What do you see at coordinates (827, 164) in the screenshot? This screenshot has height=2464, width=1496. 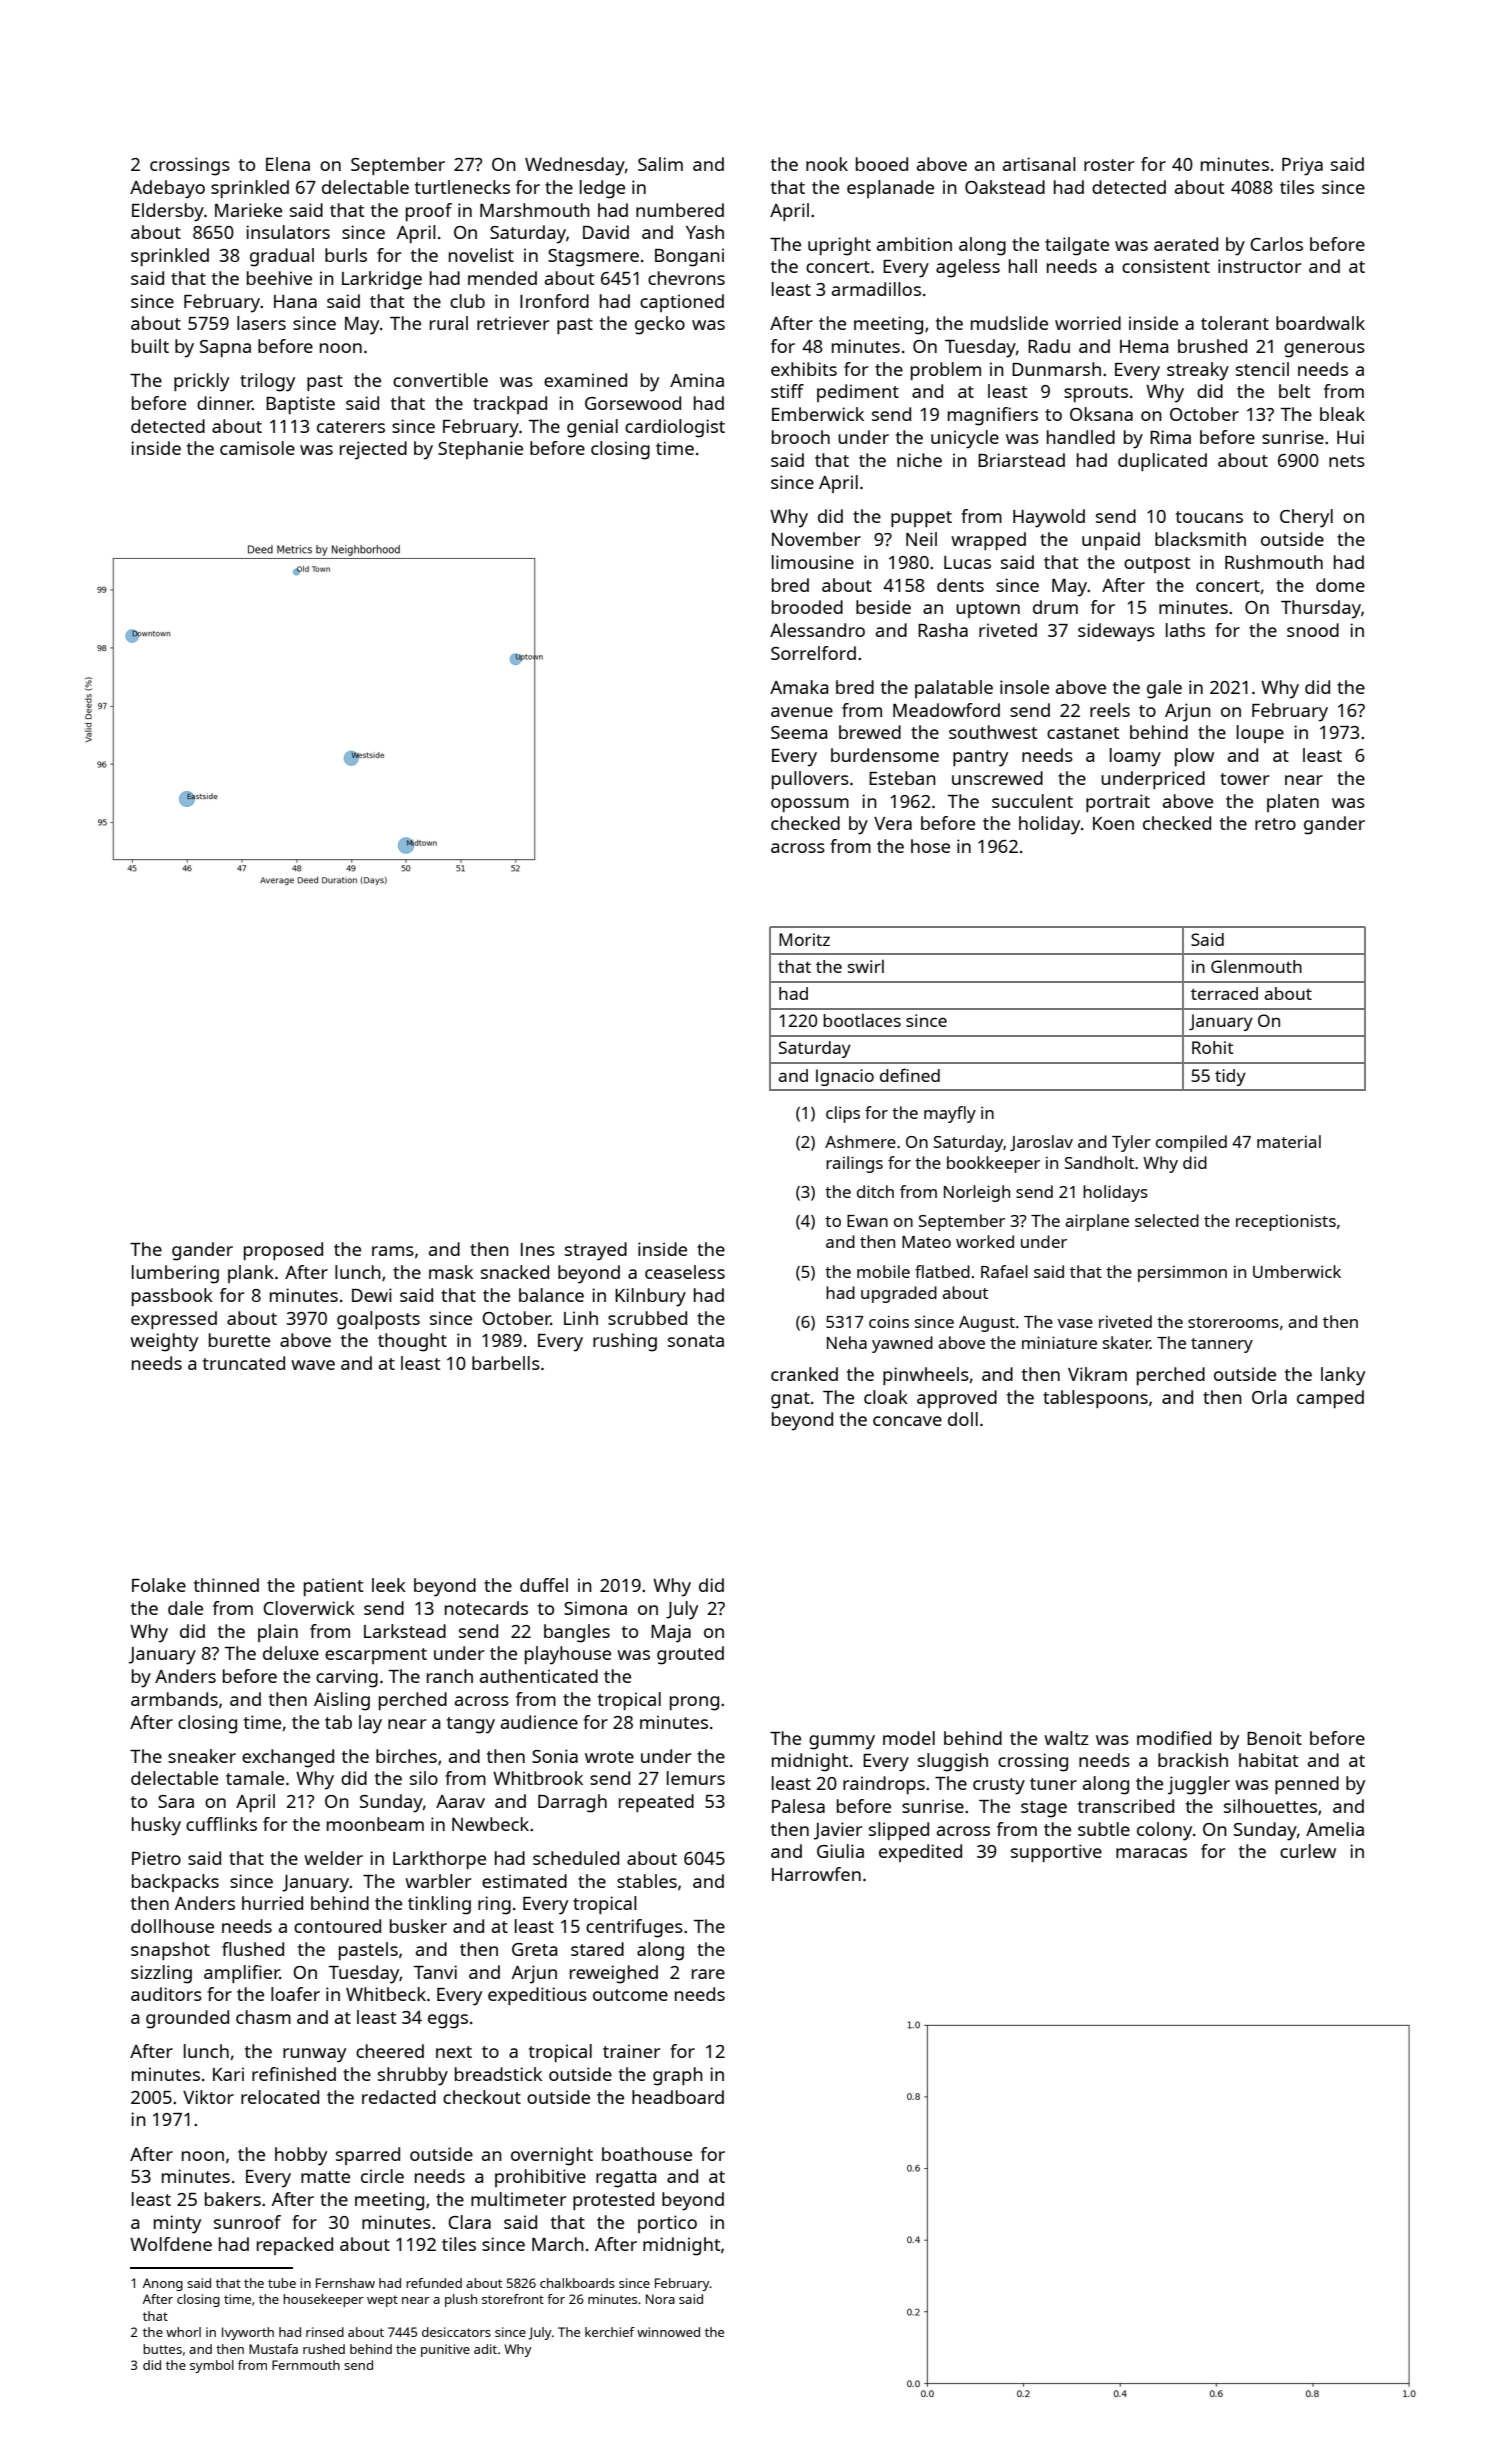 I see `nook` at bounding box center [827, 164].
